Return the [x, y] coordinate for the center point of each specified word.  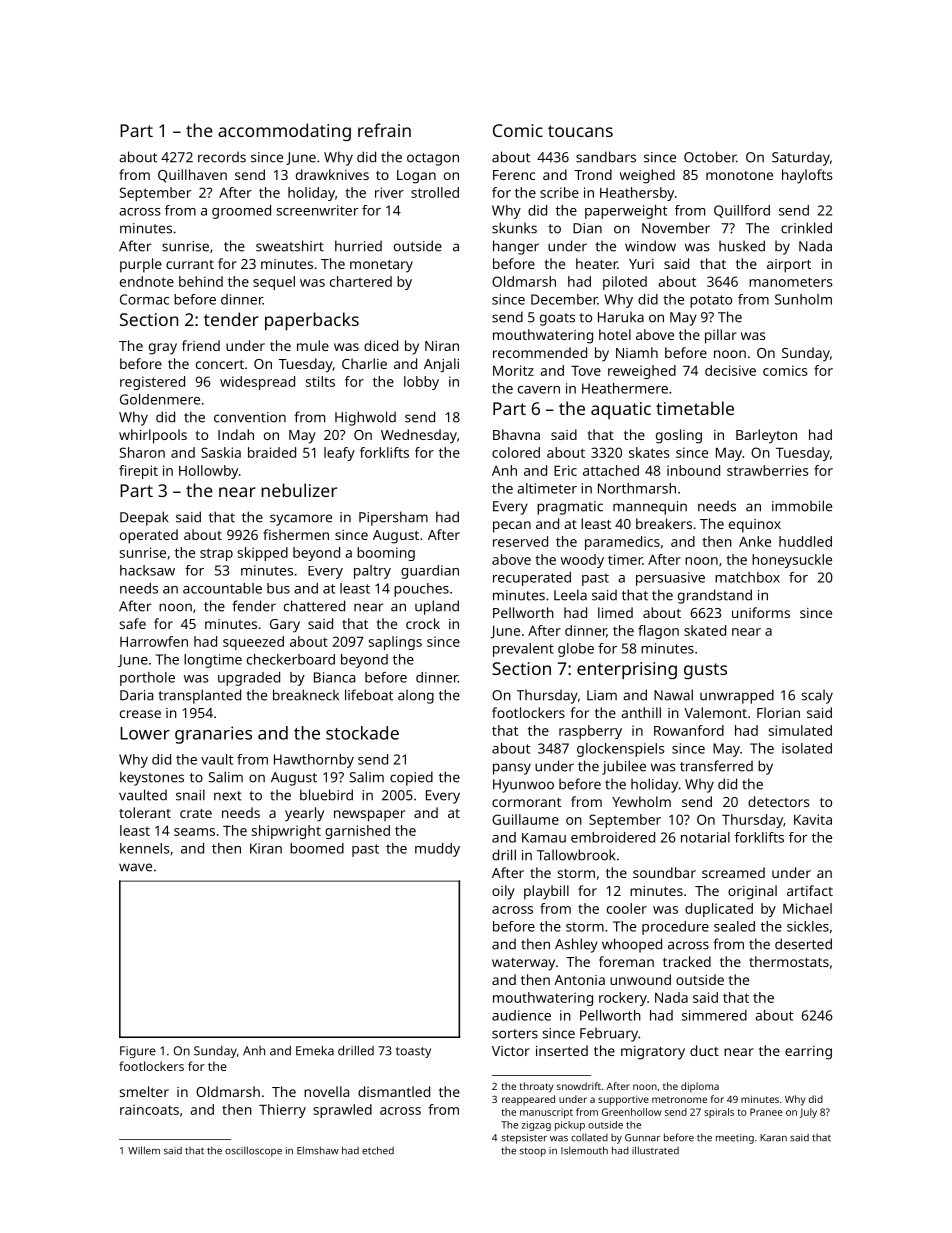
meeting [735, 1139]
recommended [540, 352]
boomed [317, 848]
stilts [320, 381]
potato [711, 301]
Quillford [742, 211]
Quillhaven [192, 176]
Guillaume [525, 819]
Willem [144, 1150]
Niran [442, 346]
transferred [716, 766]
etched [378, 1150]
